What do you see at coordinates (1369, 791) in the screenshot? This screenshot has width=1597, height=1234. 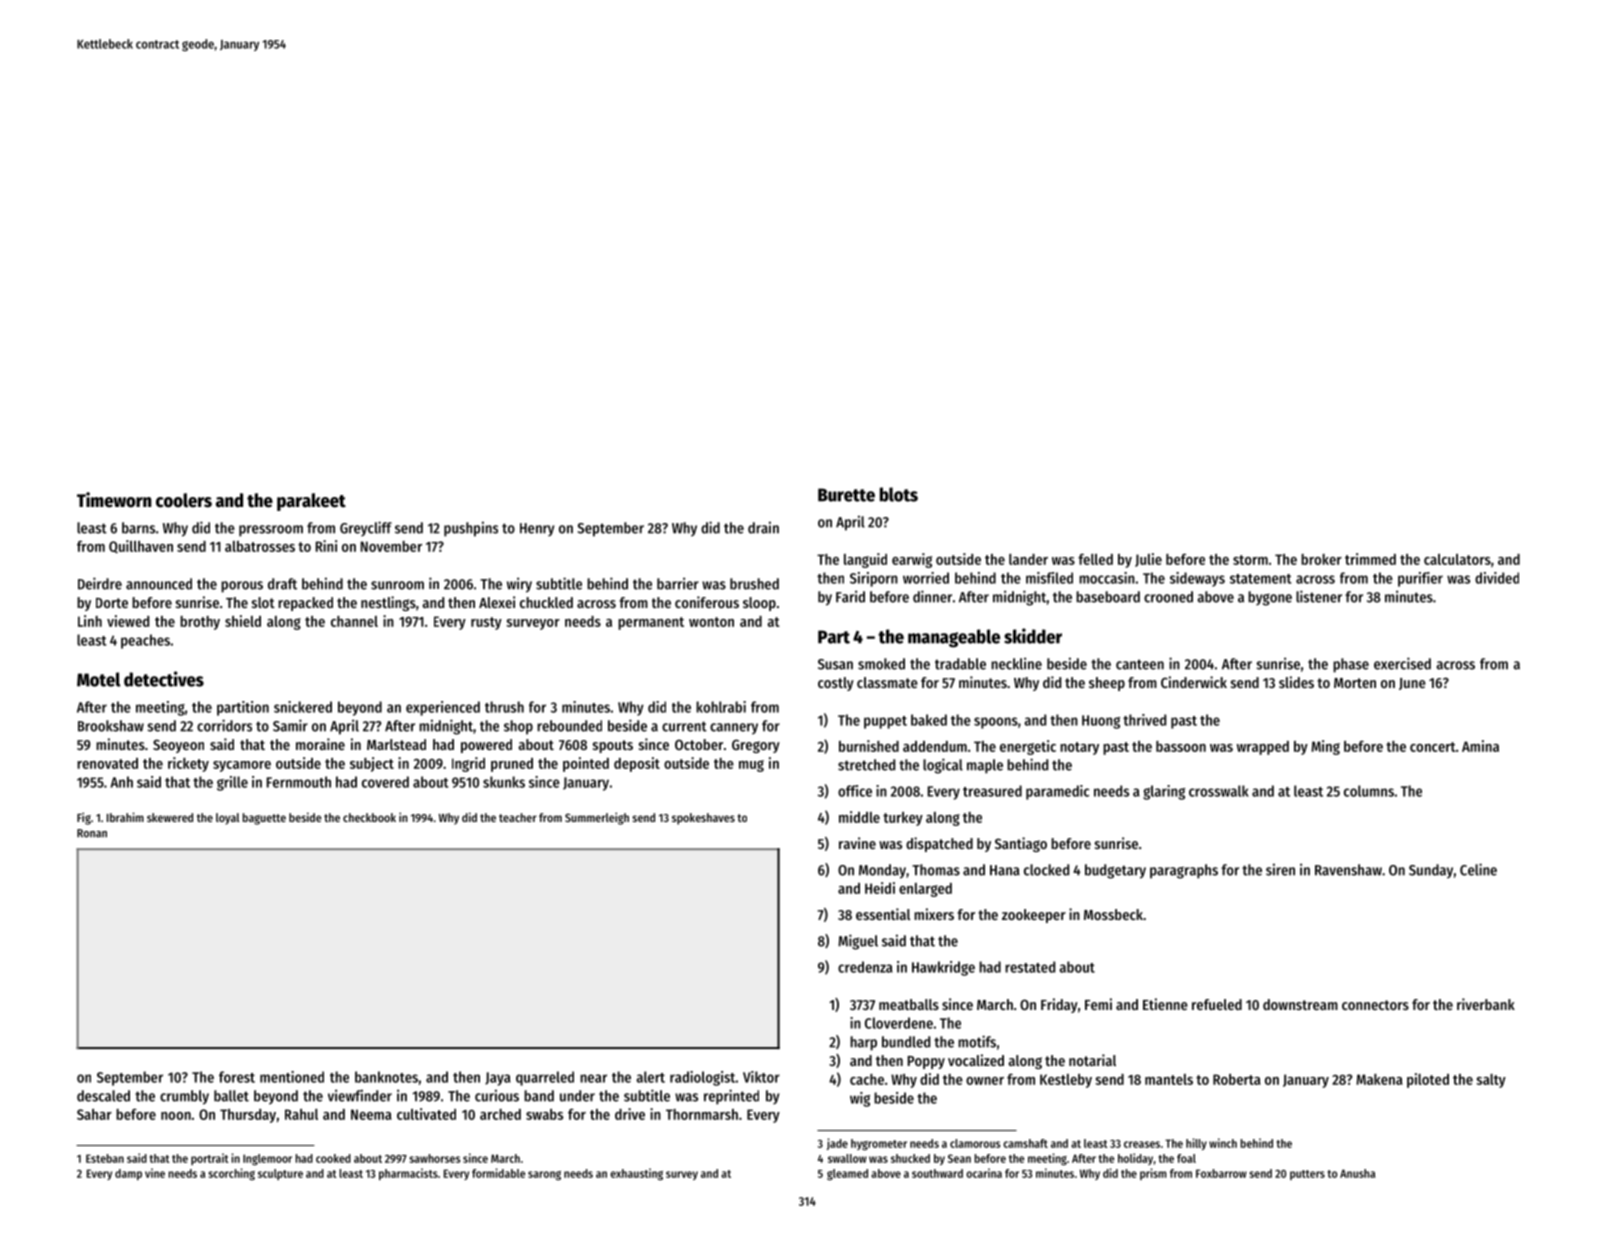 I see `columns` at bounding box center [1369, 791].
